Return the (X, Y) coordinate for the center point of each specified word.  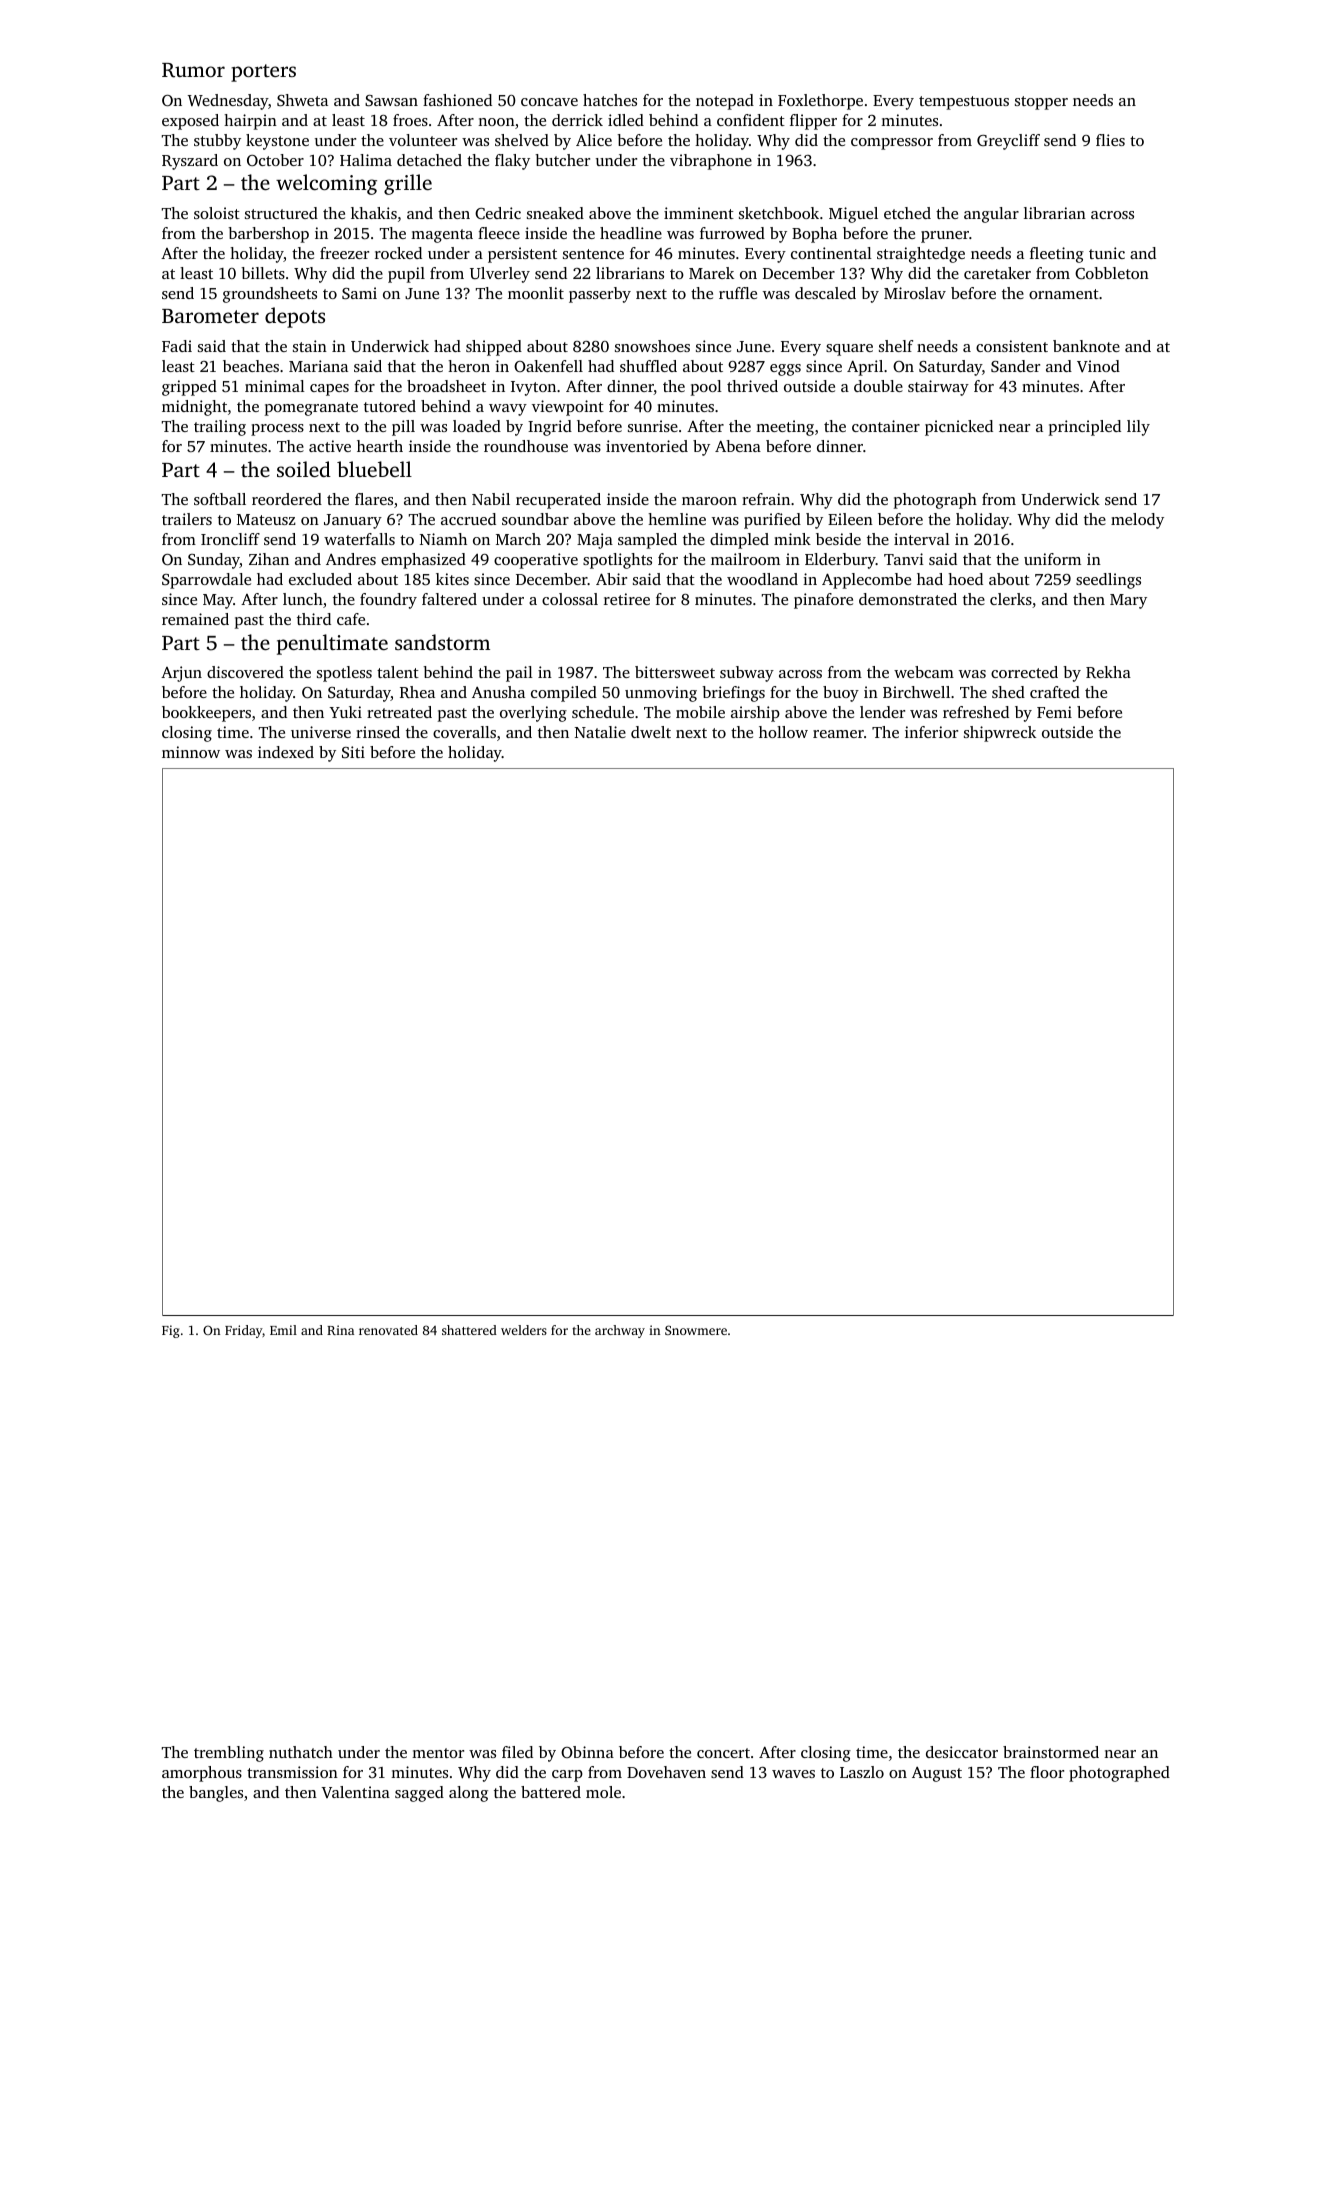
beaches (251, 366)
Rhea (417, 692)
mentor (438, 1753)
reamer (838, 734)
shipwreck (1000, 734)
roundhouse (526, 446)
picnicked (959, 428)
